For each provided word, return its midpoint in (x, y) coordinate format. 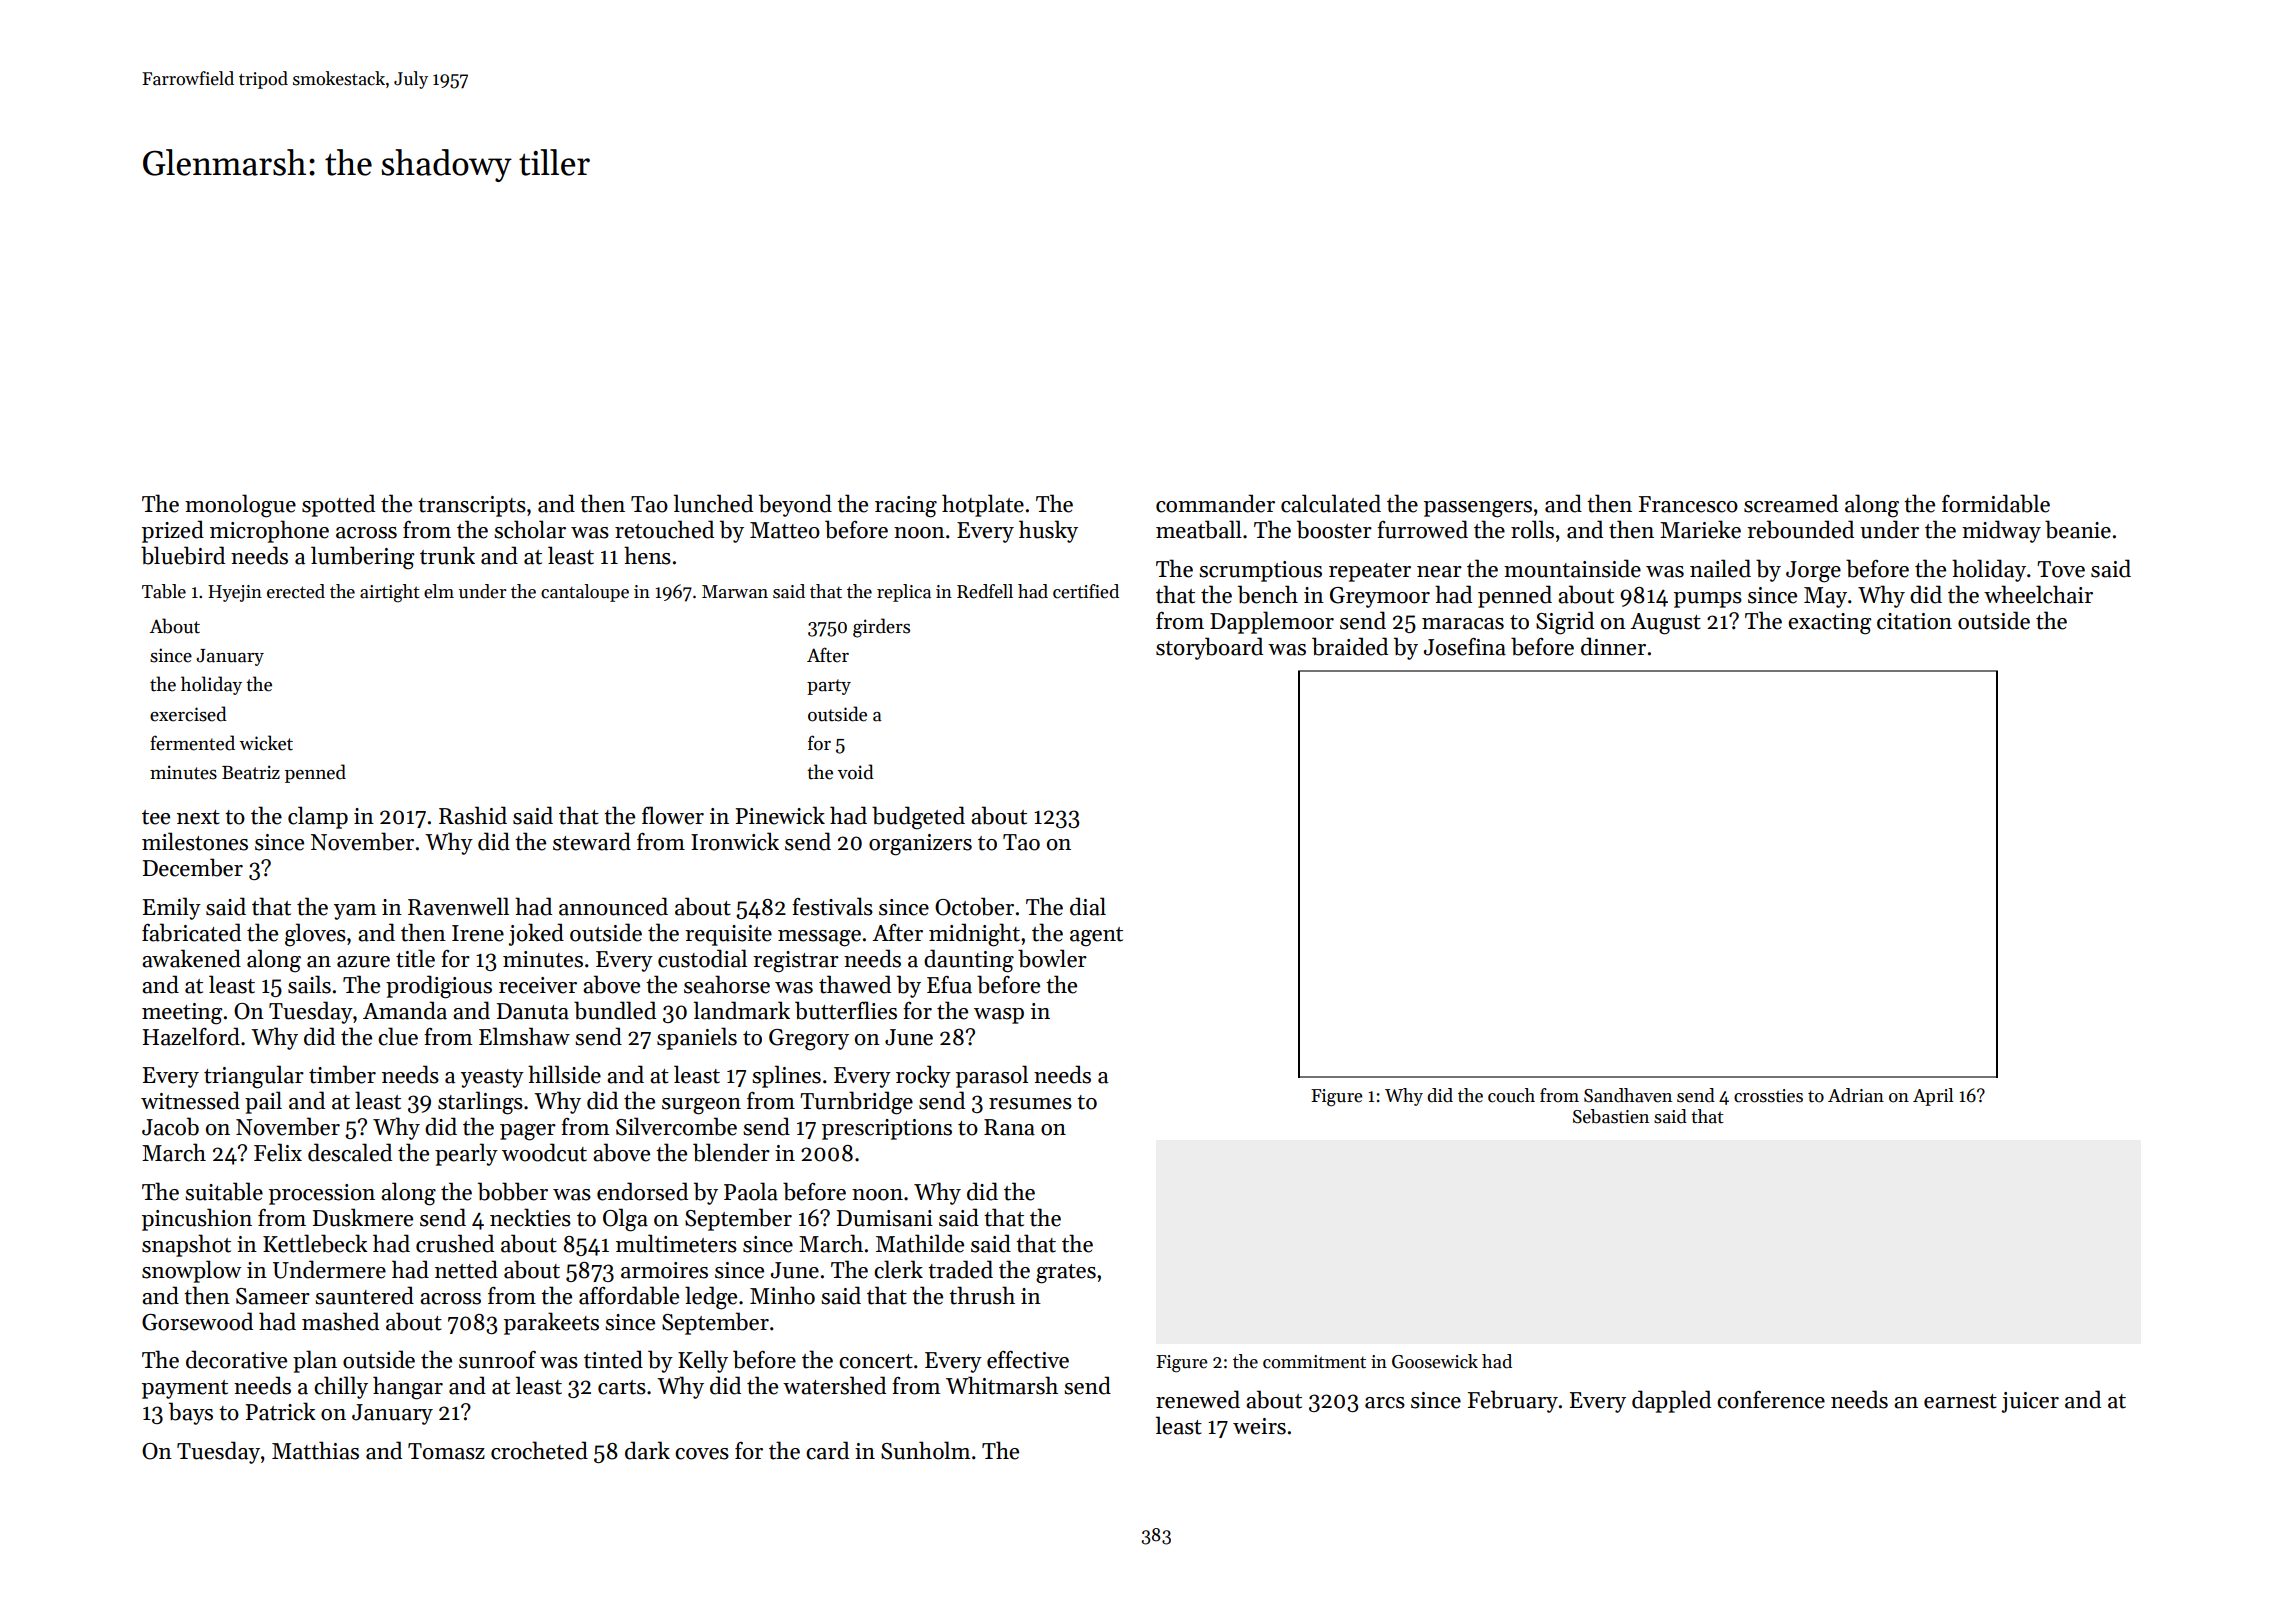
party (829, 687)
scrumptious (1260, 571)
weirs (1259, 1426)
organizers (920, 845)
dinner (1613, 646)
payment (185, 1389)
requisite (728, 935)
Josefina (1465, 647)
